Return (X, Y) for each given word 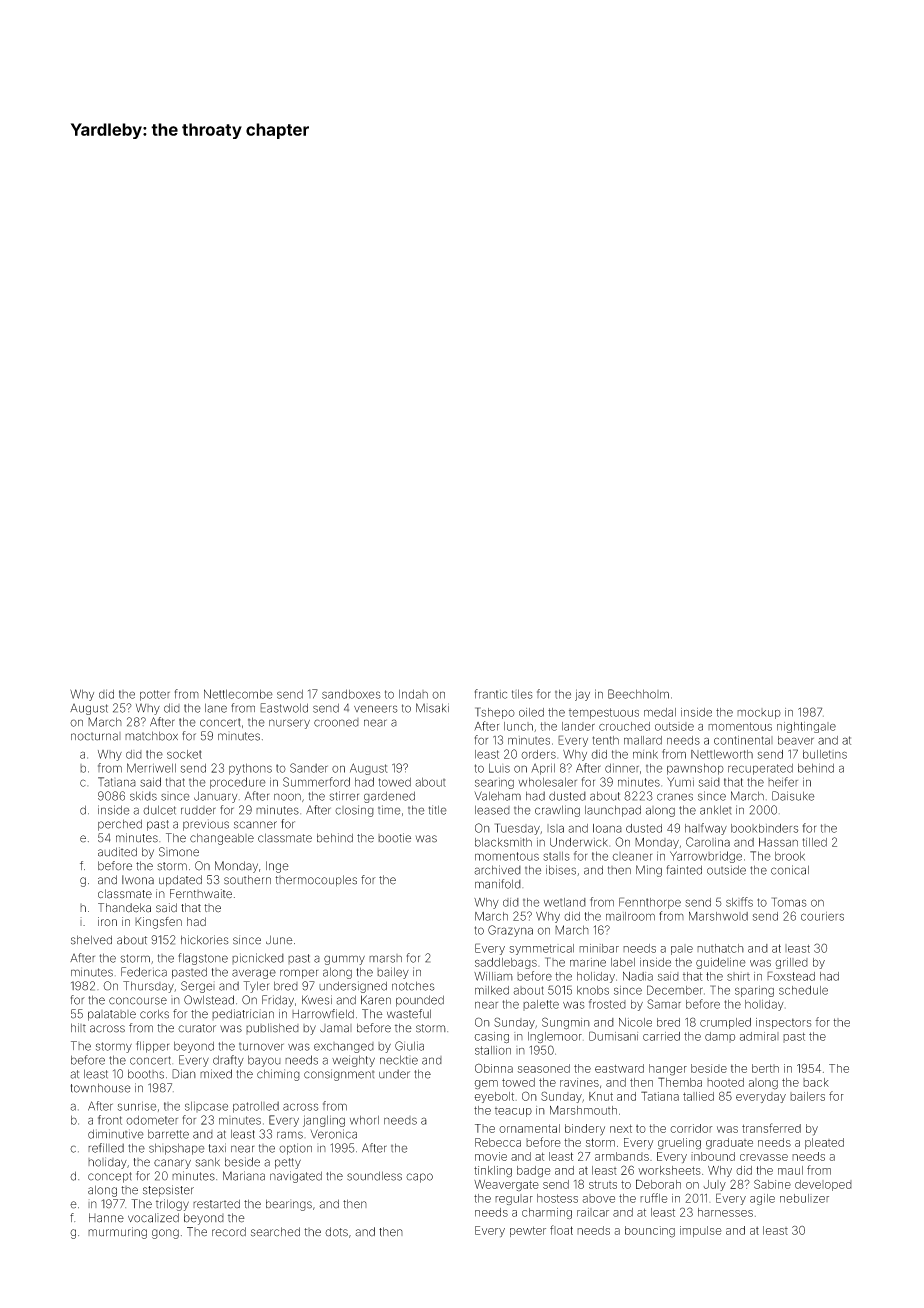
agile (762, 1200)
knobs (593, 990)
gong (165, 1234)
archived (497, 870)
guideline (721, 963)
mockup (759, 713)
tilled (815, 842)
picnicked (258, 958)
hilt (78, 1027)
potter (155, 695)
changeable (222, 839)
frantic (491, 694)
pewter (528, 1231)
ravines (579, 1082)
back (816, 1082)
